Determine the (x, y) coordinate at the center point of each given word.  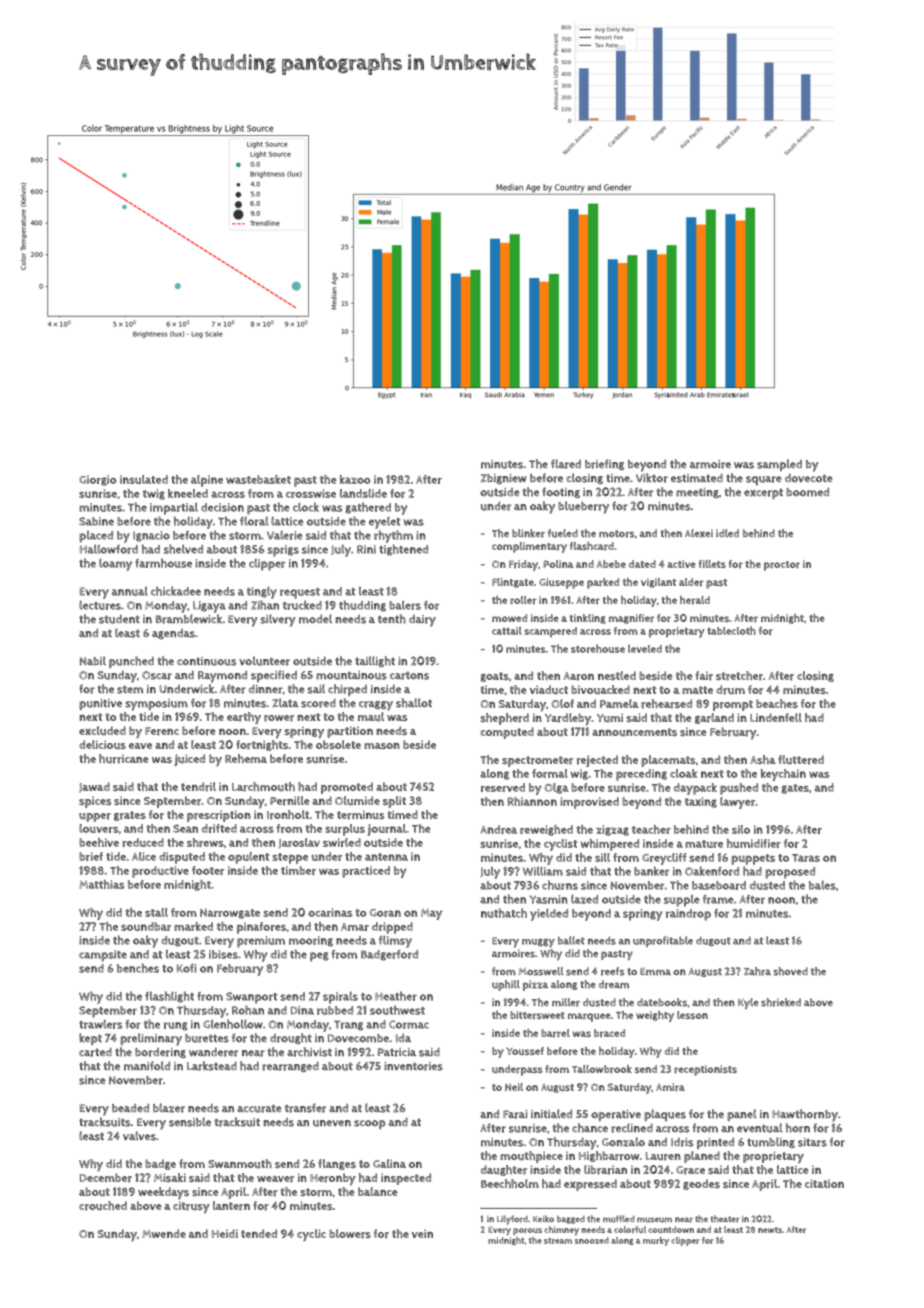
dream (614, 984)
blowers (350, 1234)
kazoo (355, 479)
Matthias (101, 884)
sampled (779, 465)
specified (274, 676)
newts (770, 1230)
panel (742, 1115)
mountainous (351, 675)
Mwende (164, 1233)
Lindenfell (776, 717)
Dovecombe (358, 1038)
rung (176, 1026)
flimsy (395, 941)
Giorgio (98, 480)
